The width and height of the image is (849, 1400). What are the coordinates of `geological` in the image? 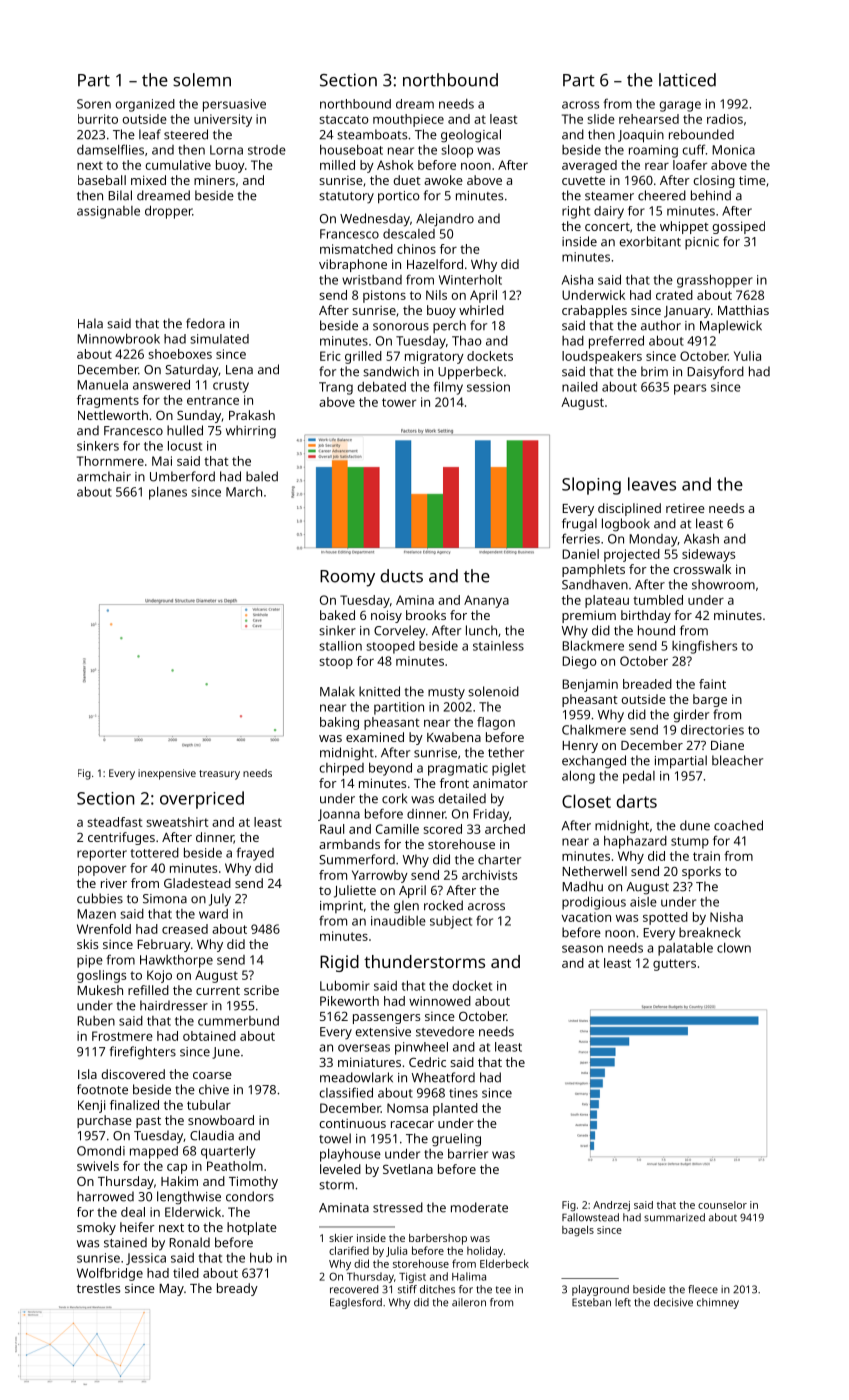 It's located at (471, 136).
